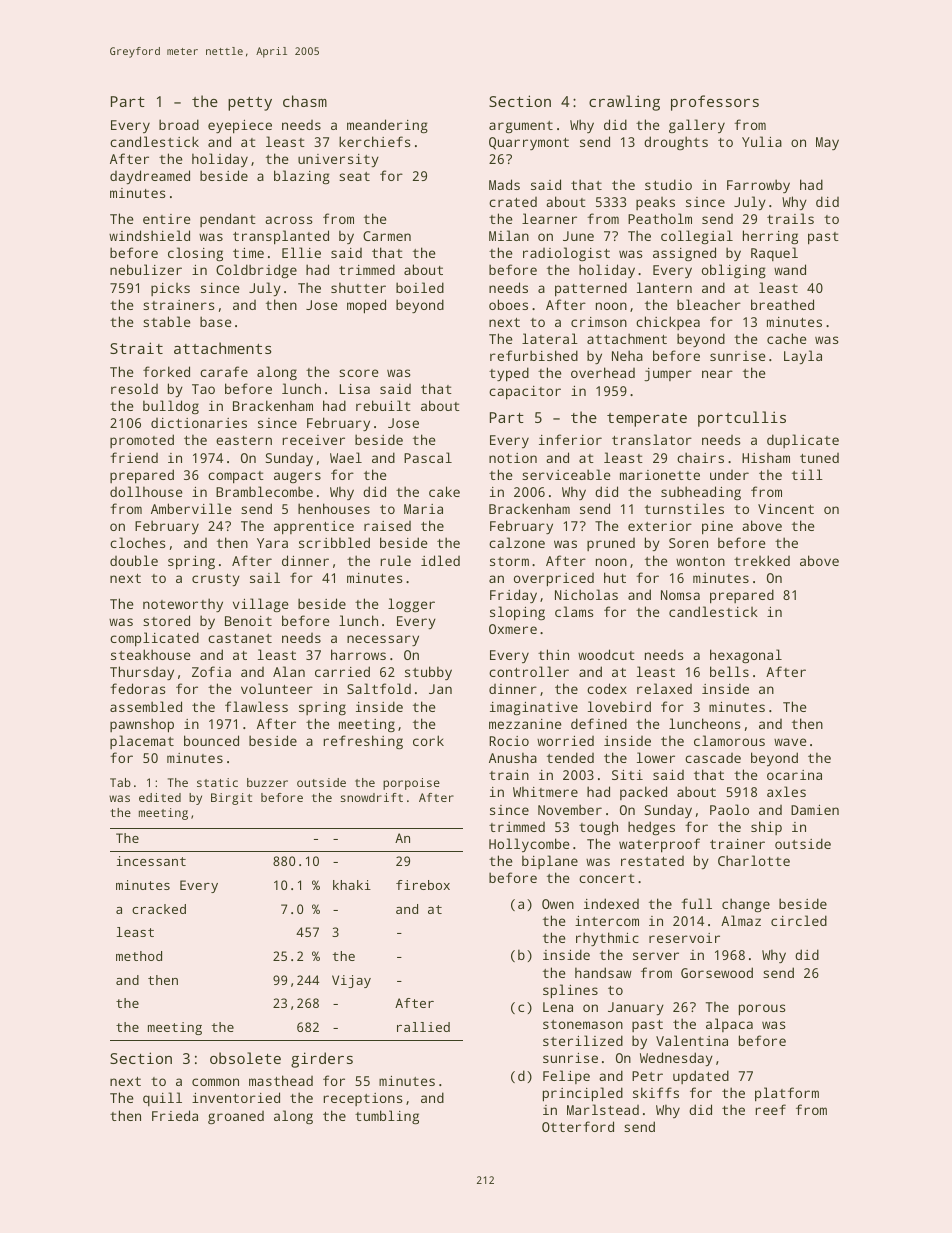 The image size is (952, 1233). What do you see at coordinates (423, 885) in the image?
I see `firebox` at bounding box center [423, 885].
